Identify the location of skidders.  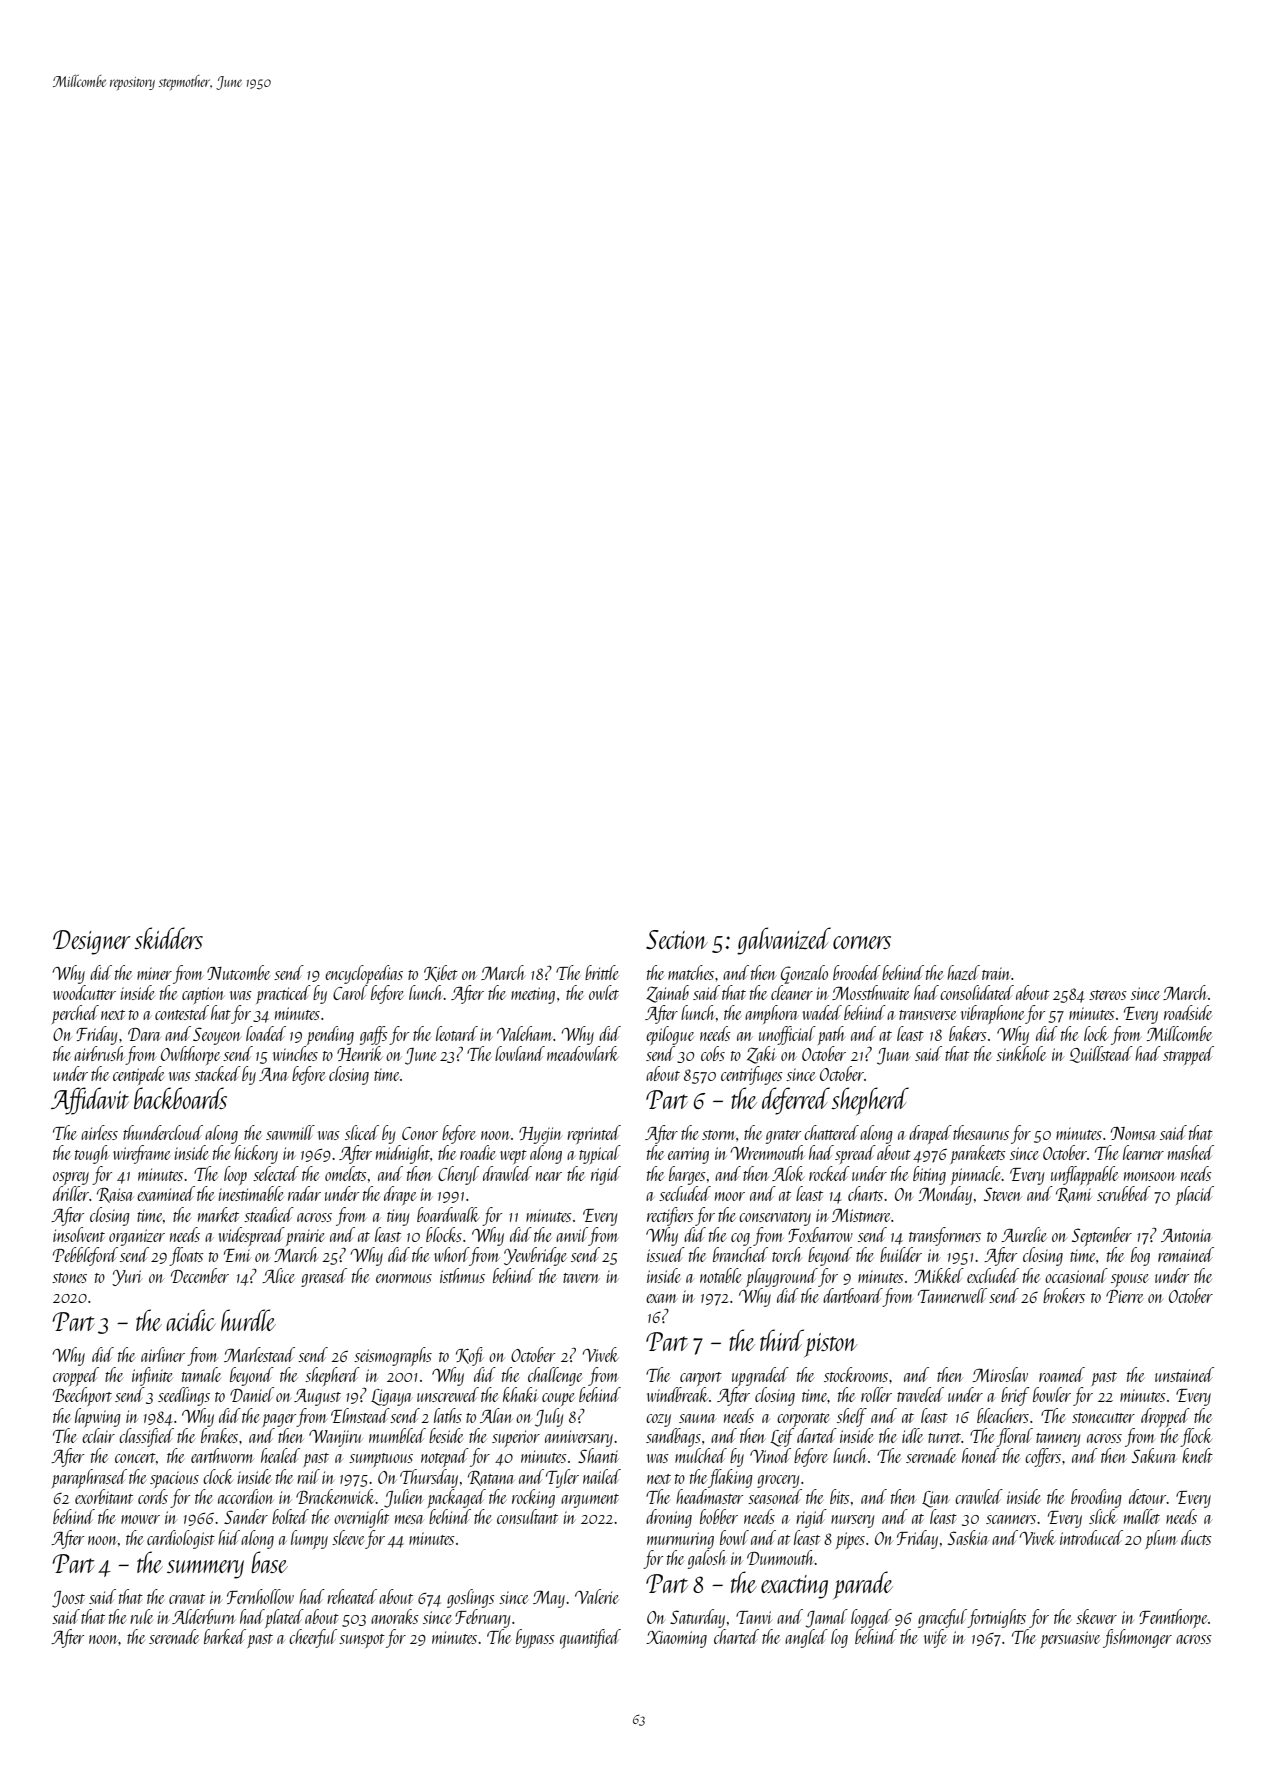
(168, 938).
